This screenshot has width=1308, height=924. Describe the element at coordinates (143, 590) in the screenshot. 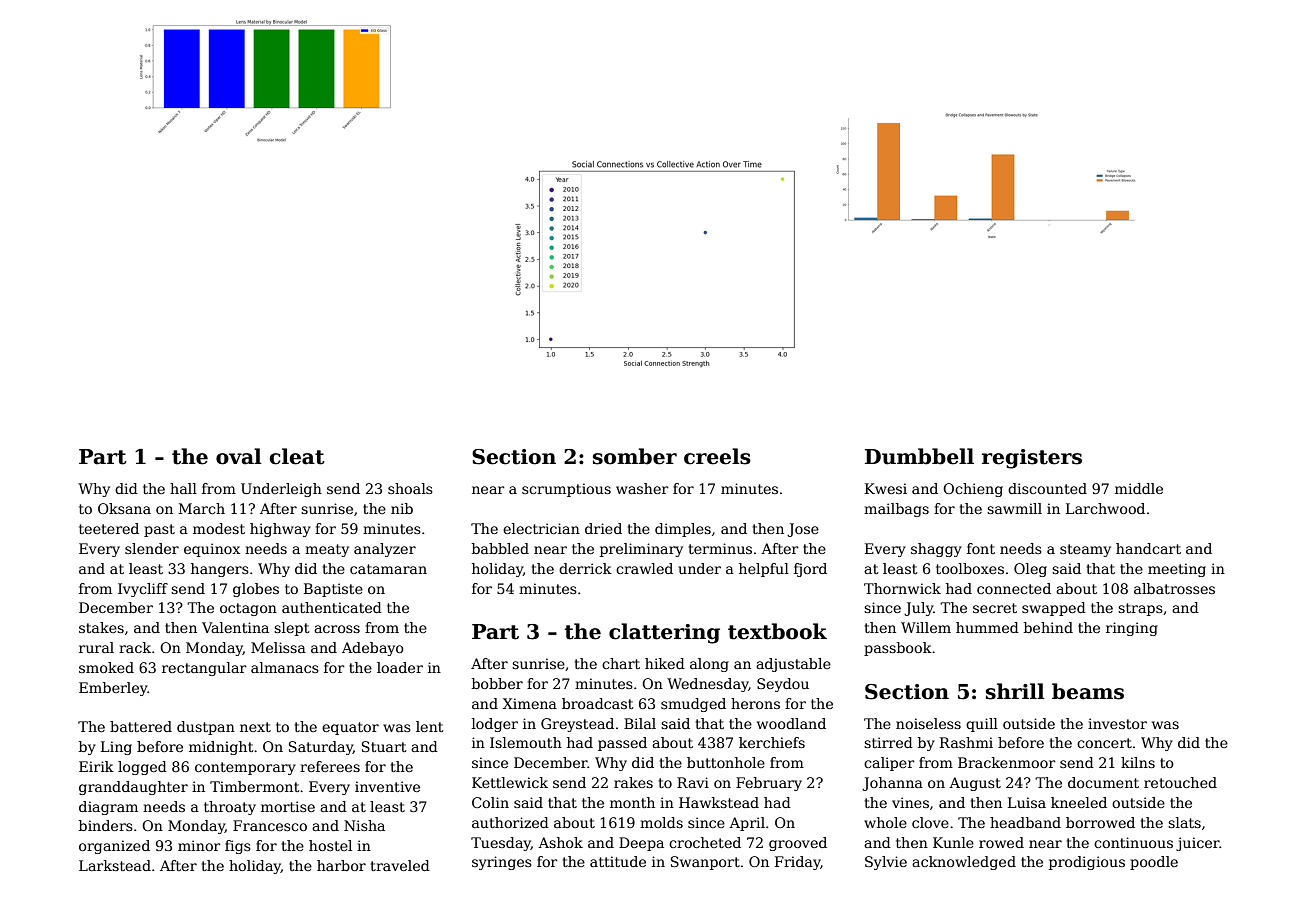

I see `Ivycliff` at that location.
